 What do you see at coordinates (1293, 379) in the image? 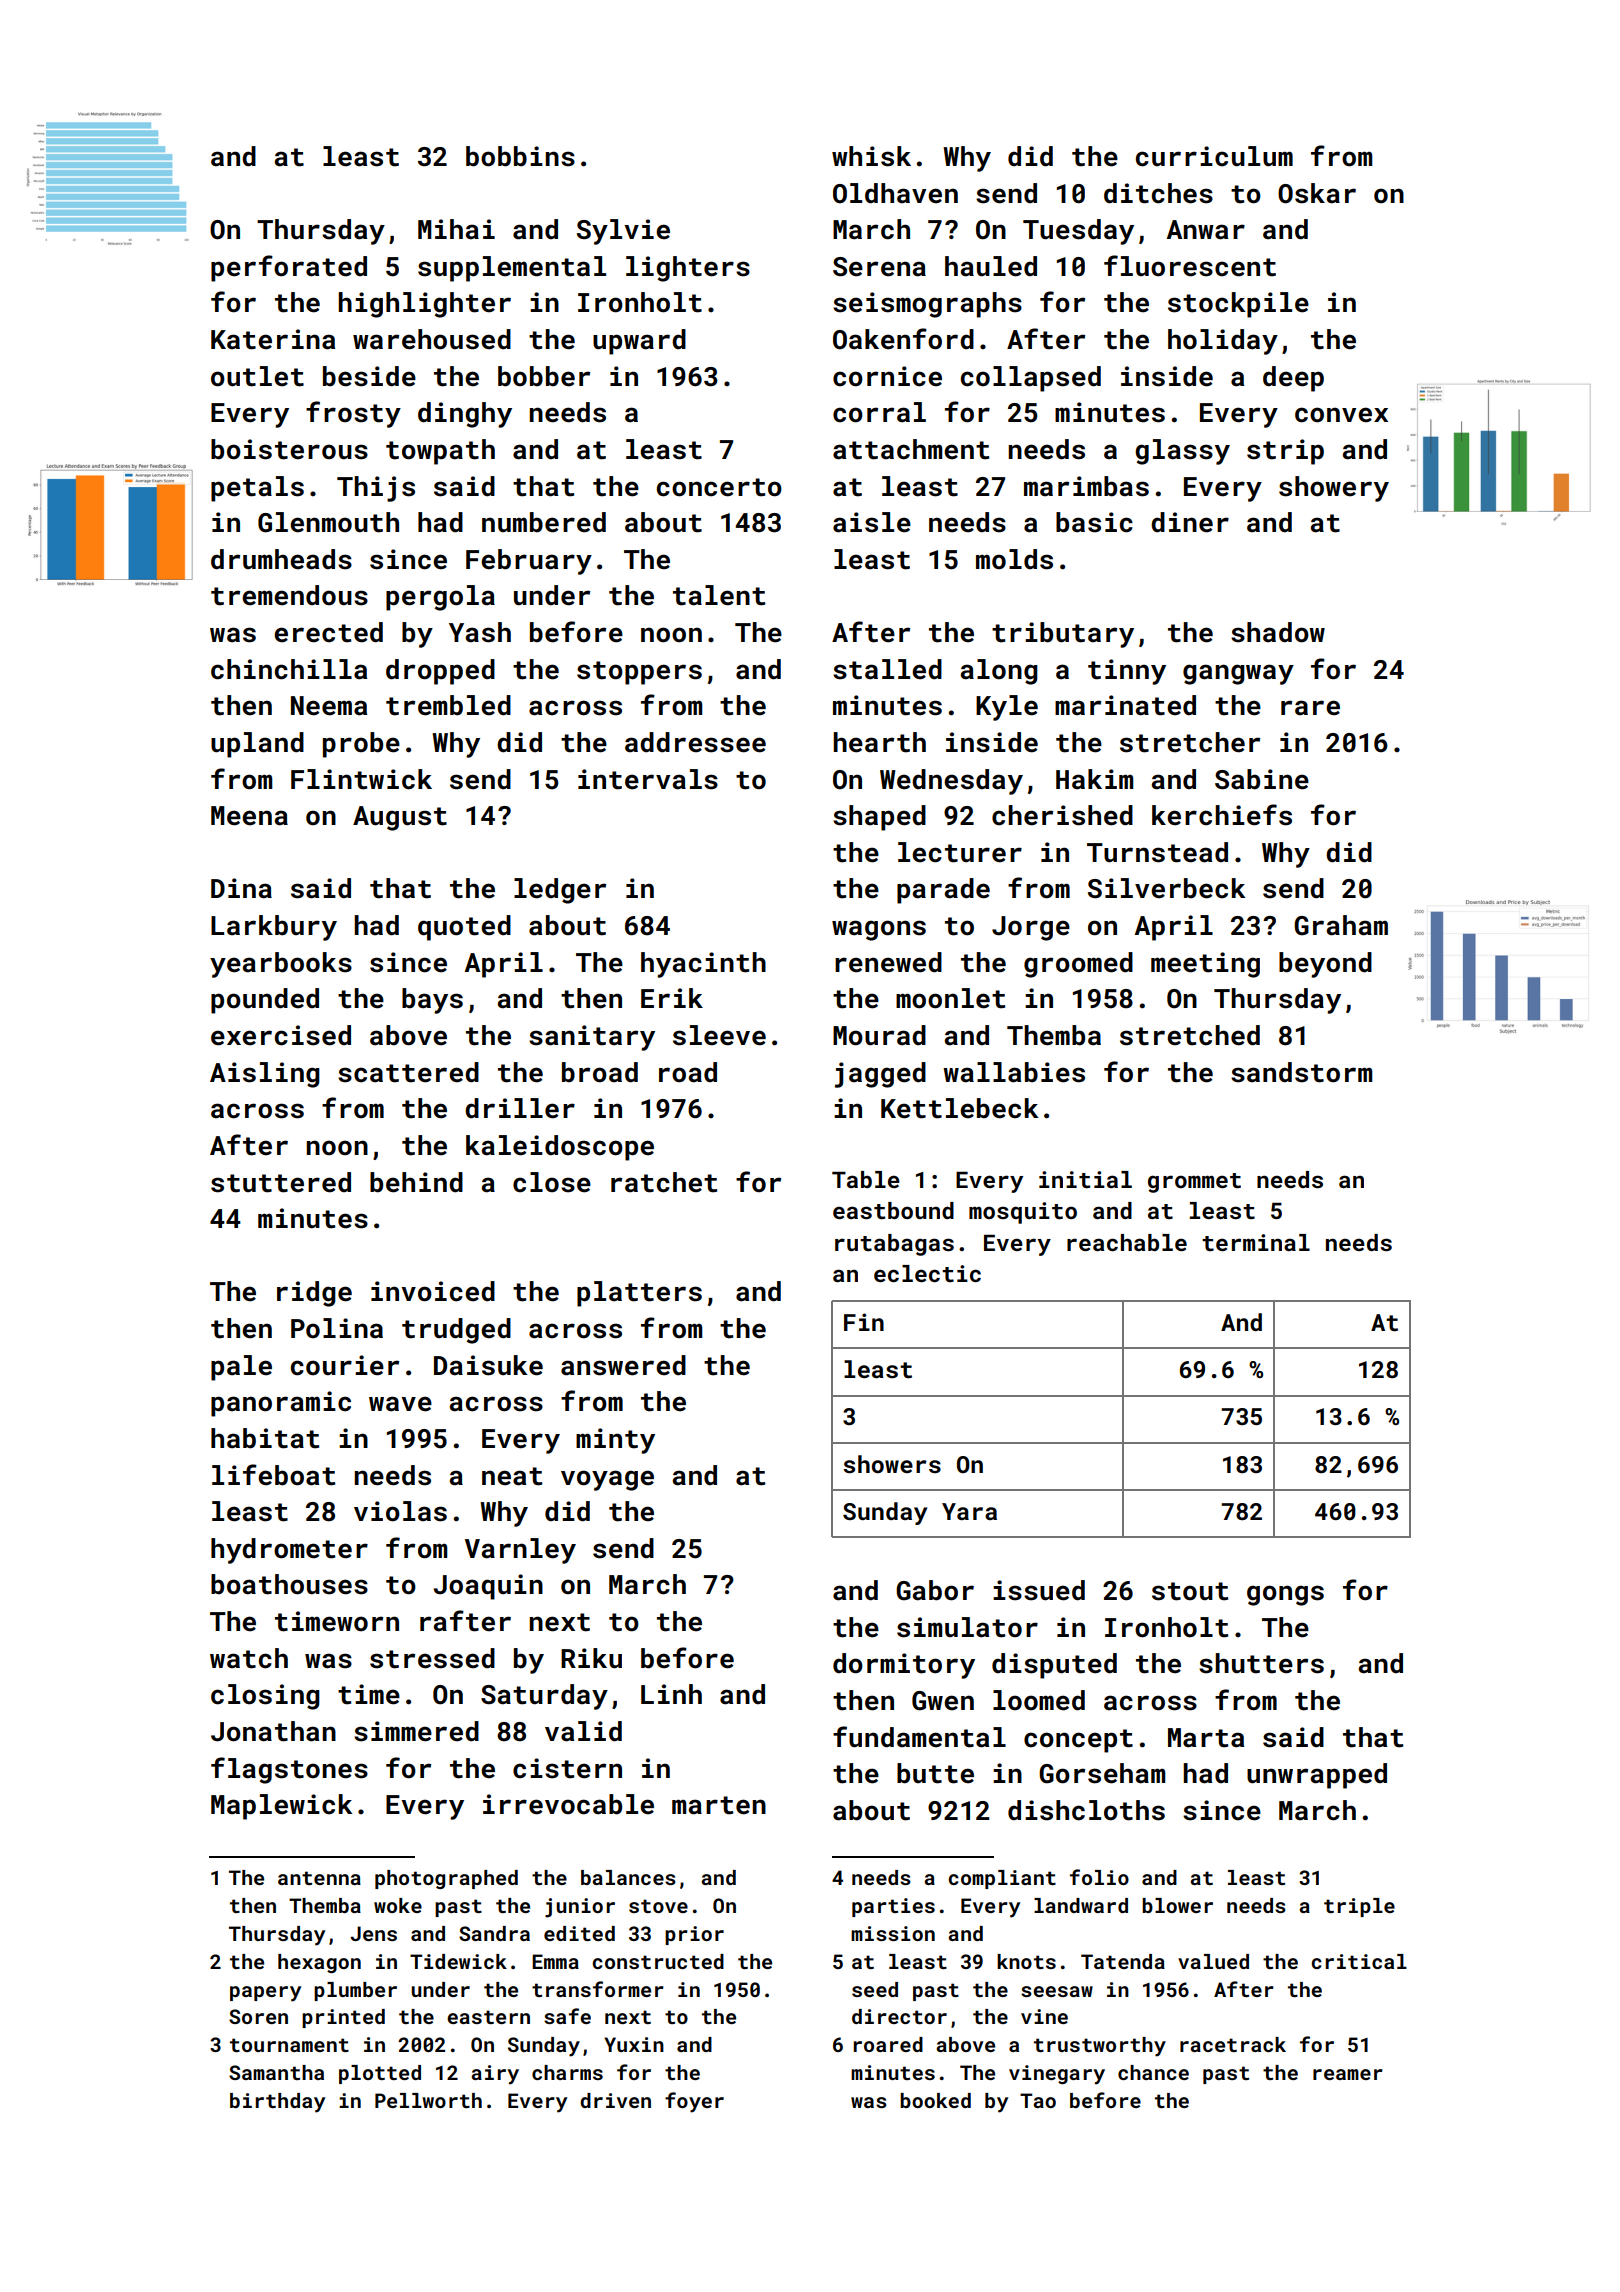
I see `deep` at bounding box center [1293, 379].
